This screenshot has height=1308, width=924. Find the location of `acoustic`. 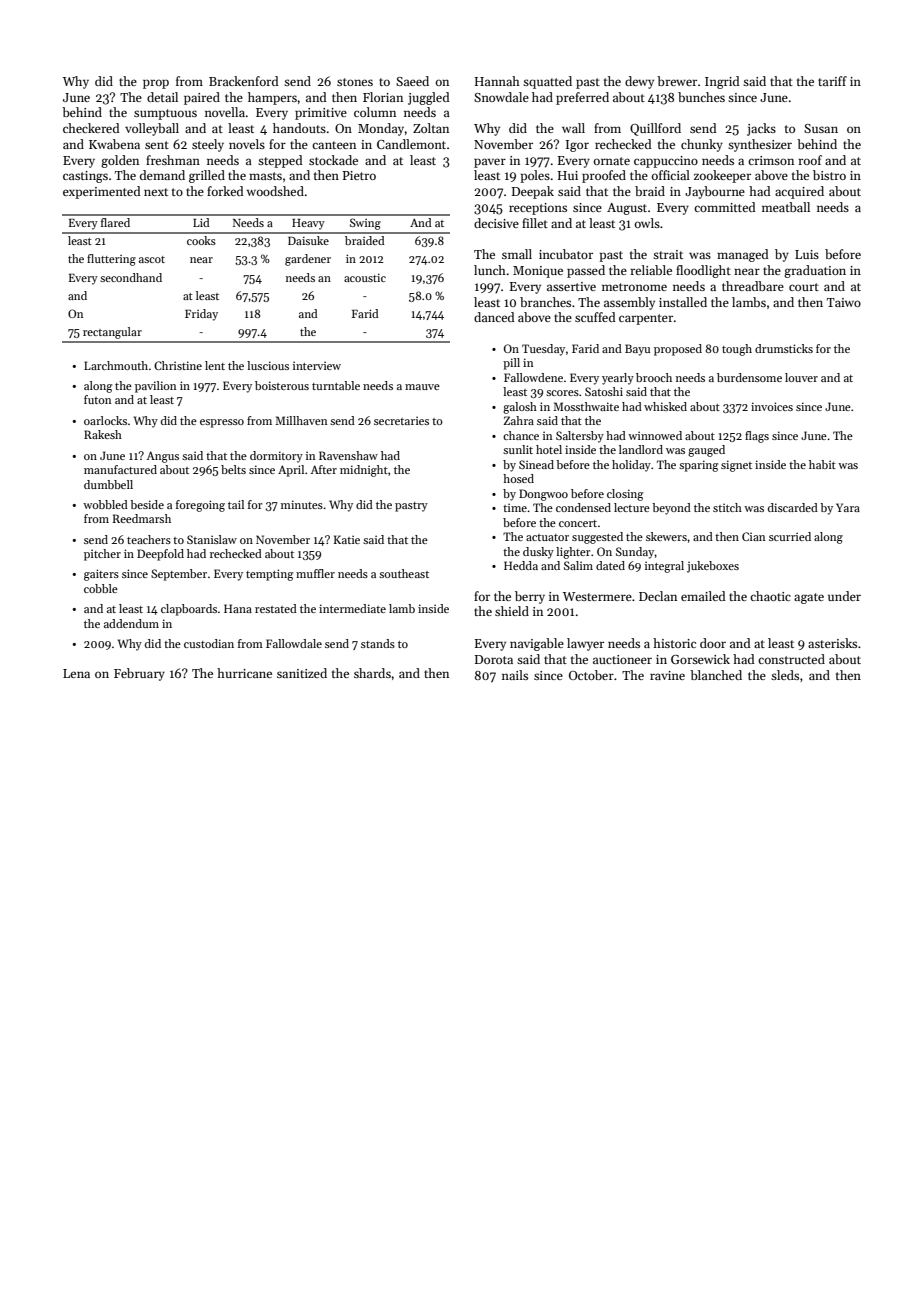

acoustic is located at coordinates (365, 278).
